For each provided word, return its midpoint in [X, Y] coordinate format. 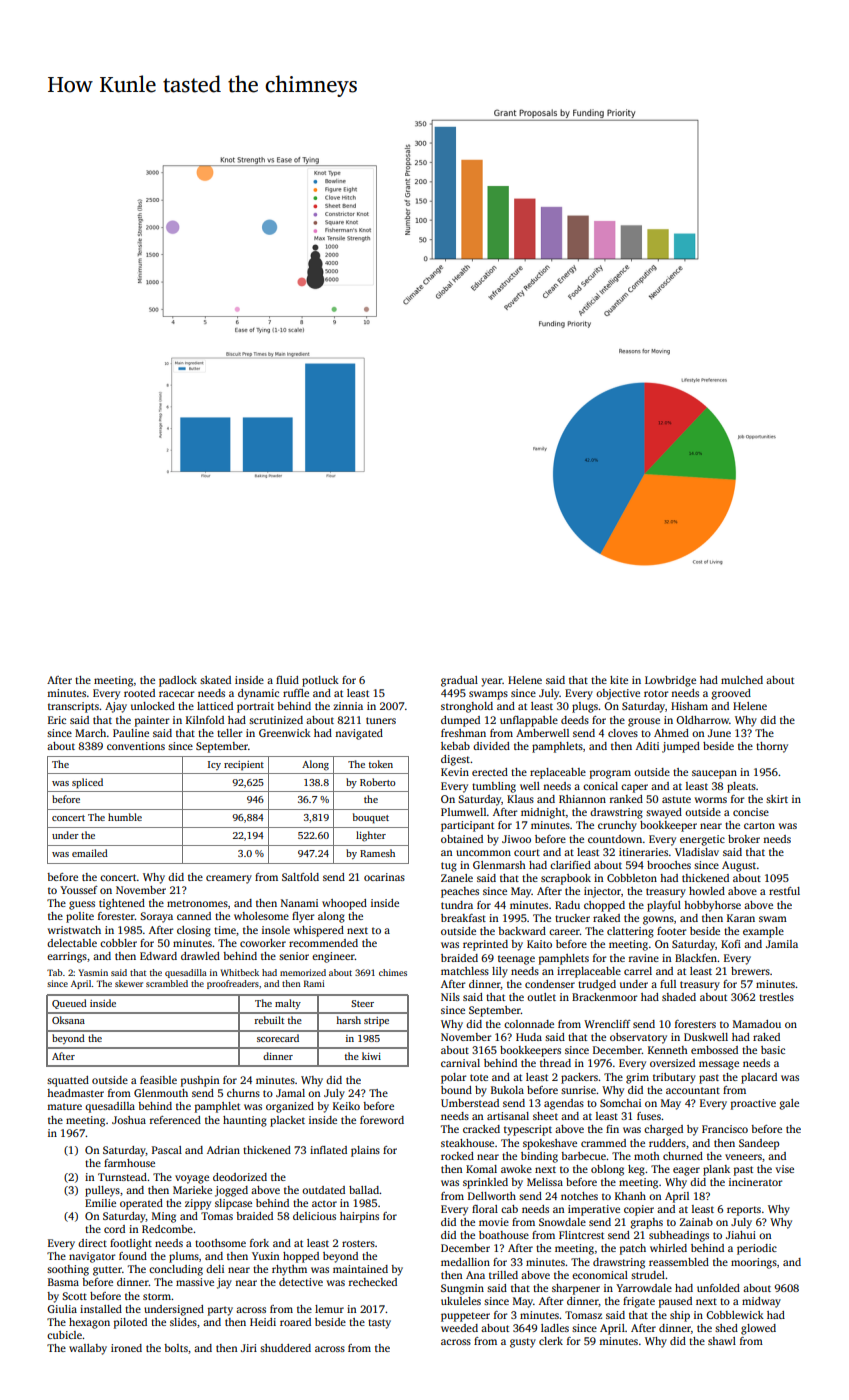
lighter [371, 836]
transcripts [73, 707]
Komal [481, 1169]
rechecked [373, 1282]
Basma [63, 1282]
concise [751, 812]
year [492, 682]
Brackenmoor [604, 997]
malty [288, 1004]
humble [125, 817]
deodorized [240, 1177]
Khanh [630, 1196]
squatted [68, 1081]
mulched [742, 680]
